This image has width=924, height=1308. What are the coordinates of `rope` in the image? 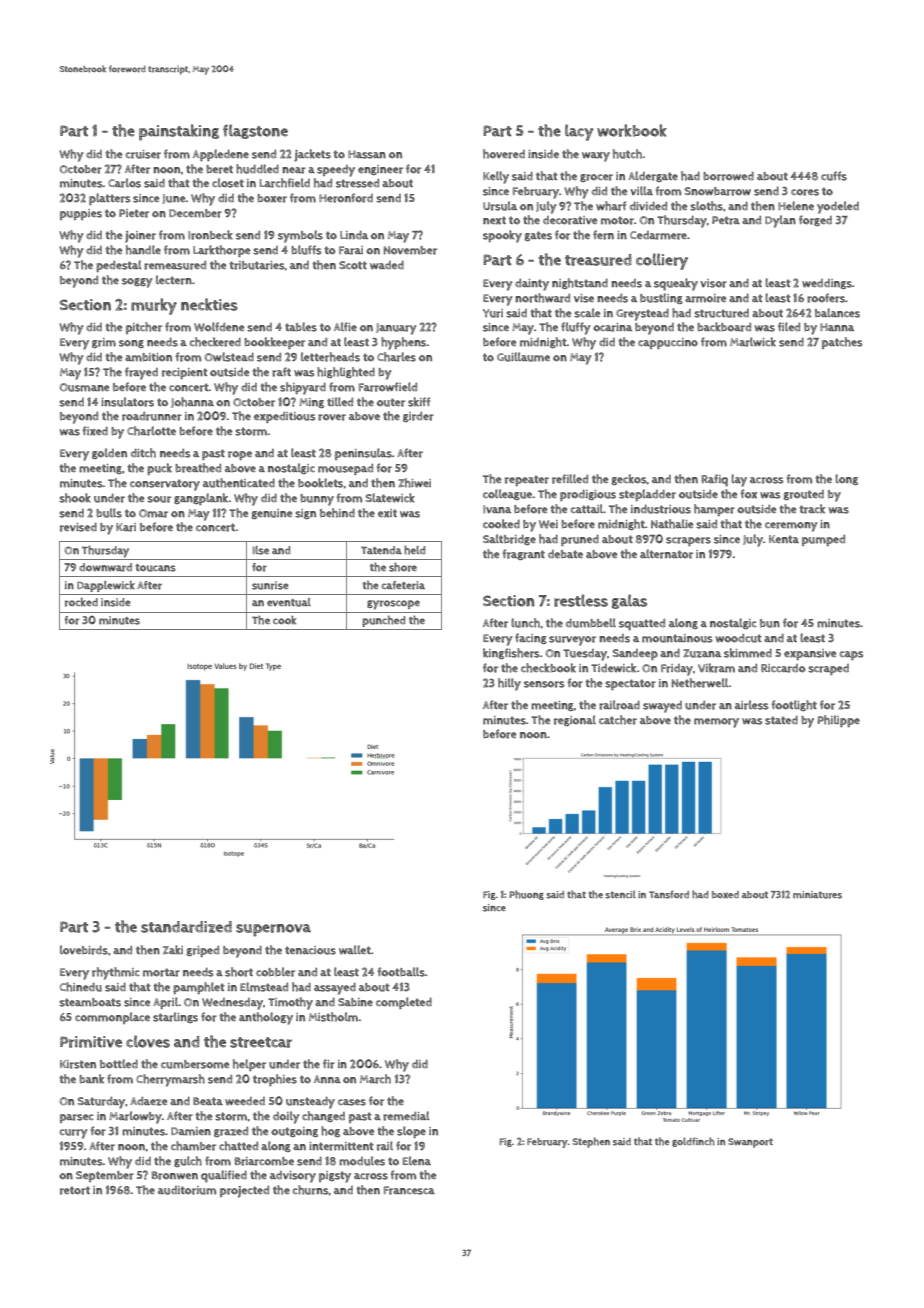 It's located at (240, 455).
